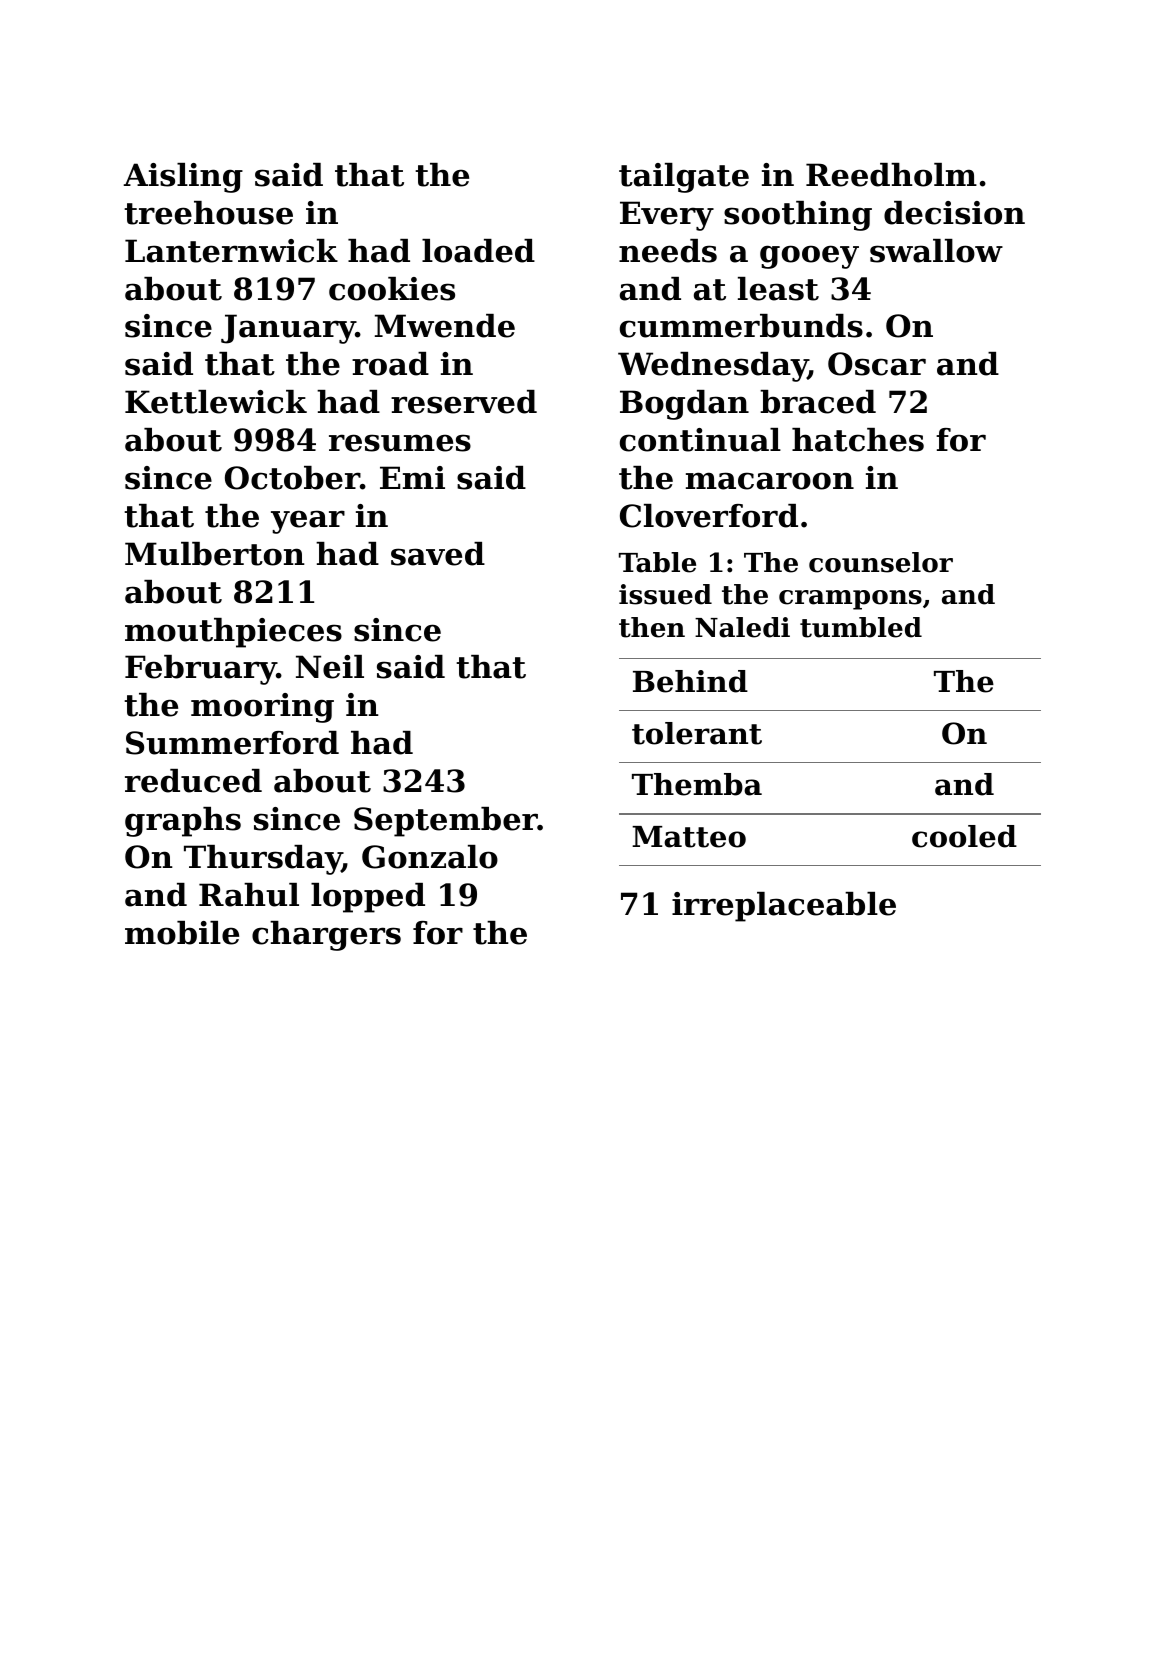 This document has height=1654, width=1165. What do you see at coordinates (183, 178) in the document?
I see `Aisling` at bounding box center [183, 178].
